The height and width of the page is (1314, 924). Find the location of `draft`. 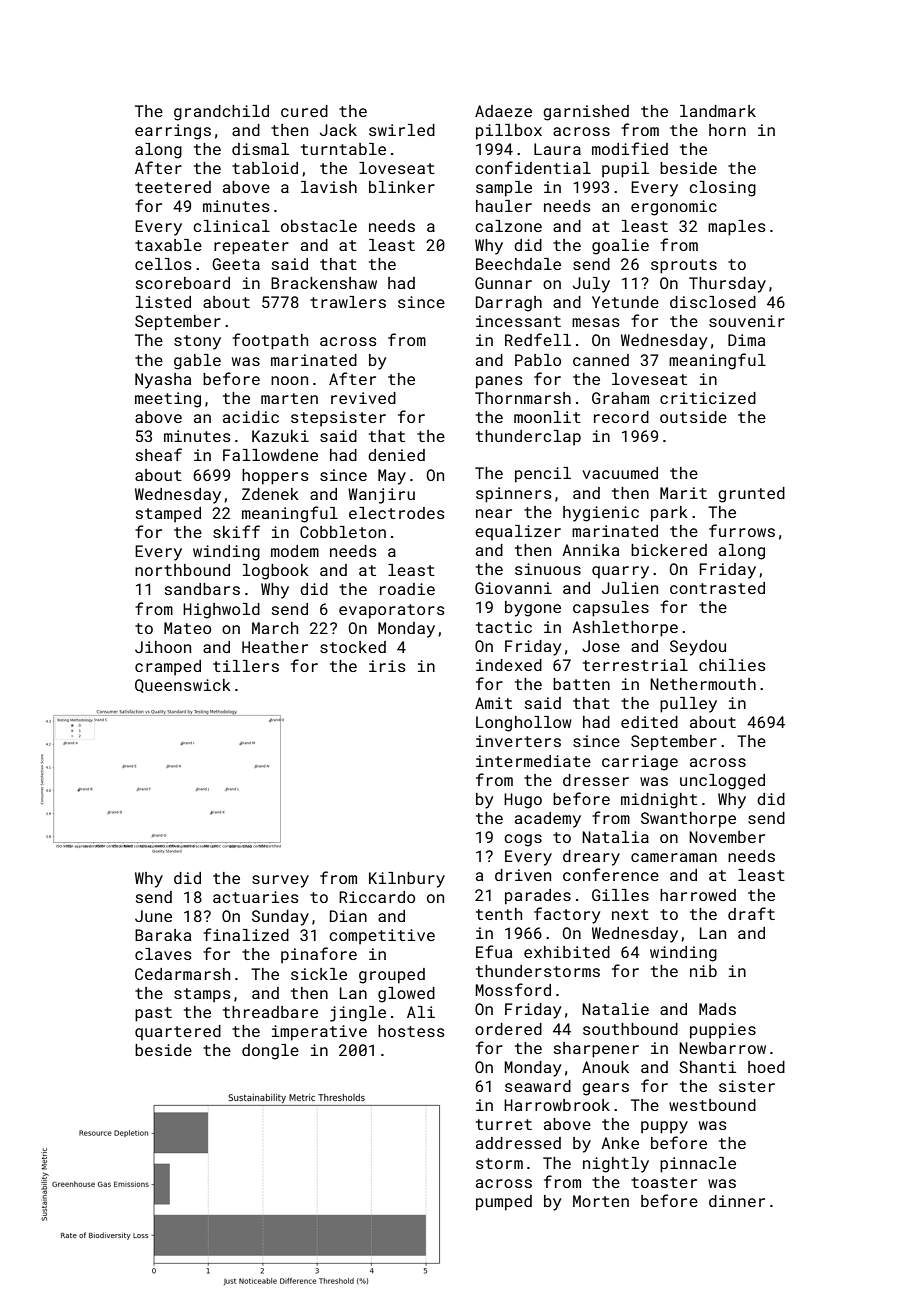

draft is located at coordinates (751, 913).
